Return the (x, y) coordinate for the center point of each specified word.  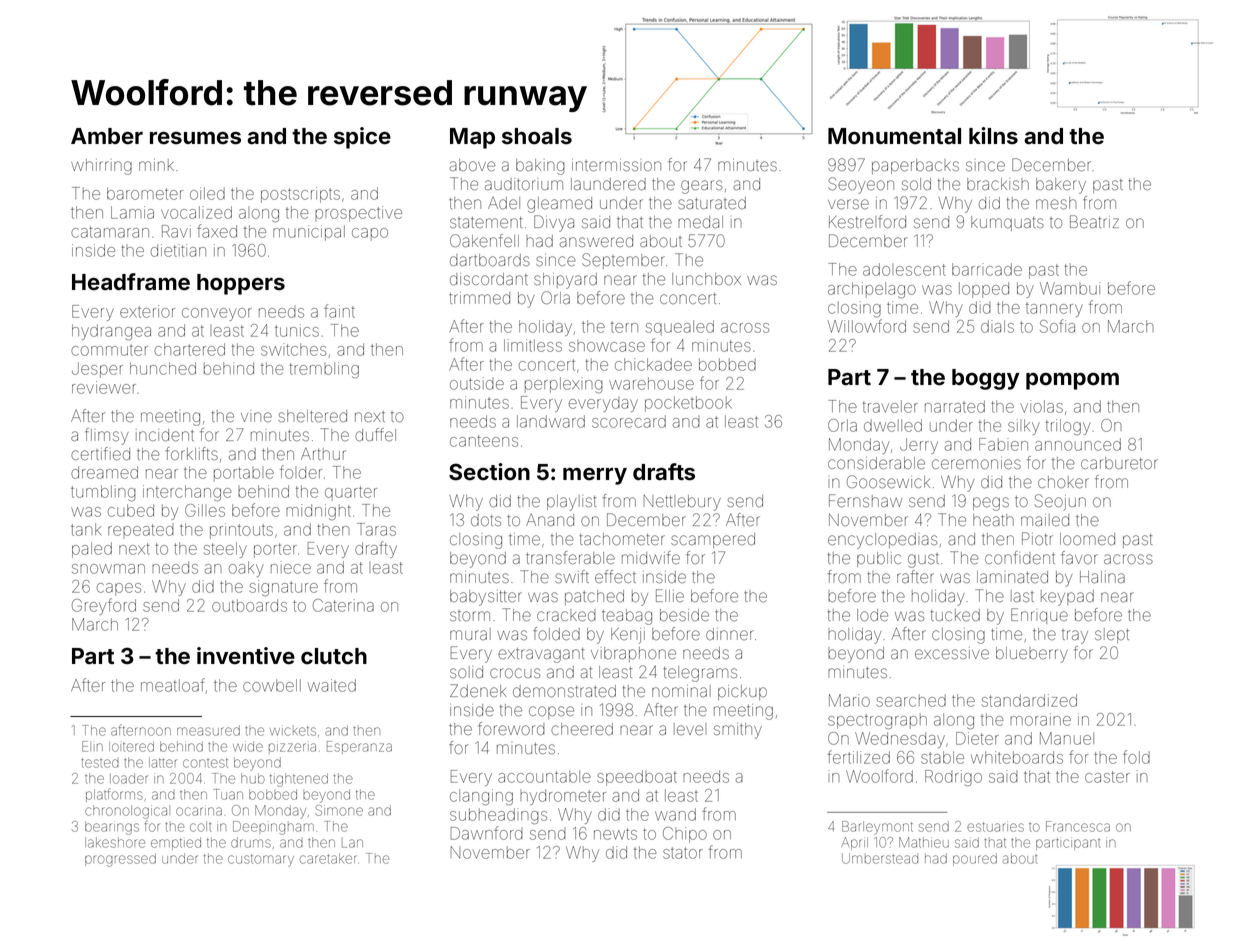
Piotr (1037, 538)
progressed (120, 860)
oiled (207, 193)
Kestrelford (867, 221)
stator (683, 853)
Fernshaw (865, 500)
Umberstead (880, 858)
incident (165, 435)
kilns (993, 136)
